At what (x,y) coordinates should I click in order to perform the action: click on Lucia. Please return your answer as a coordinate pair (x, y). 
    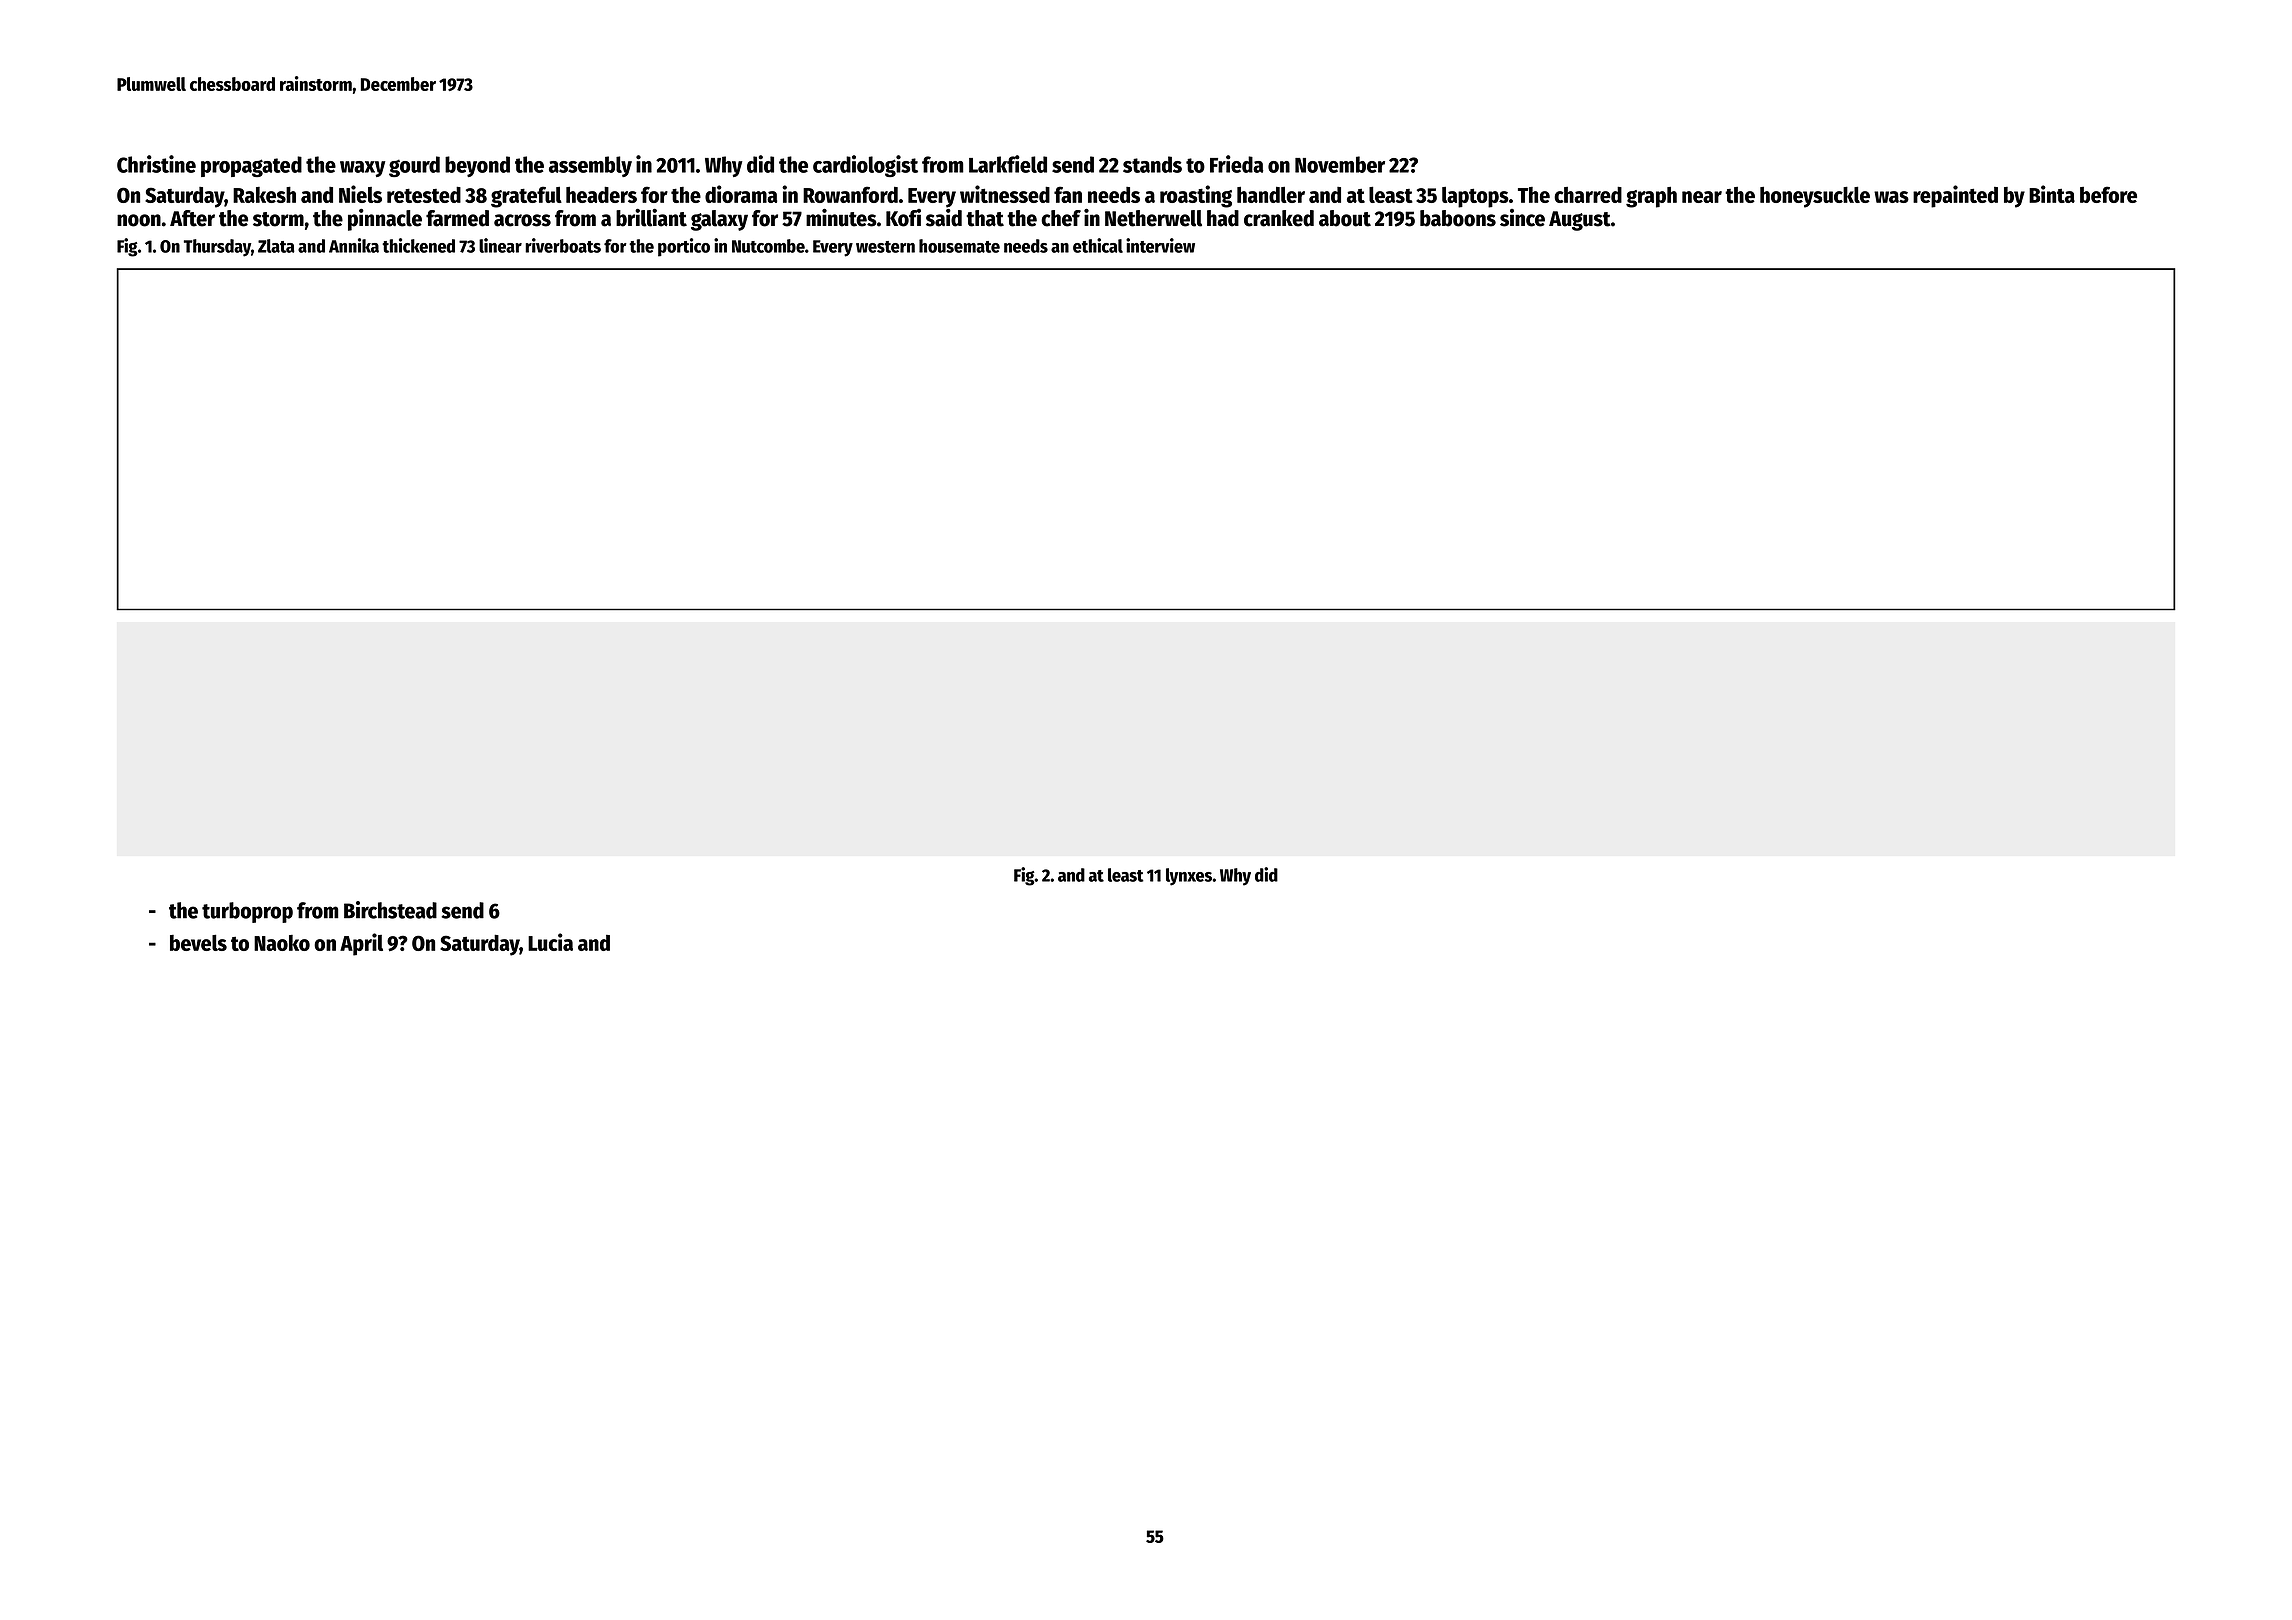
    Looking at the image, I should click on (550, 942).
